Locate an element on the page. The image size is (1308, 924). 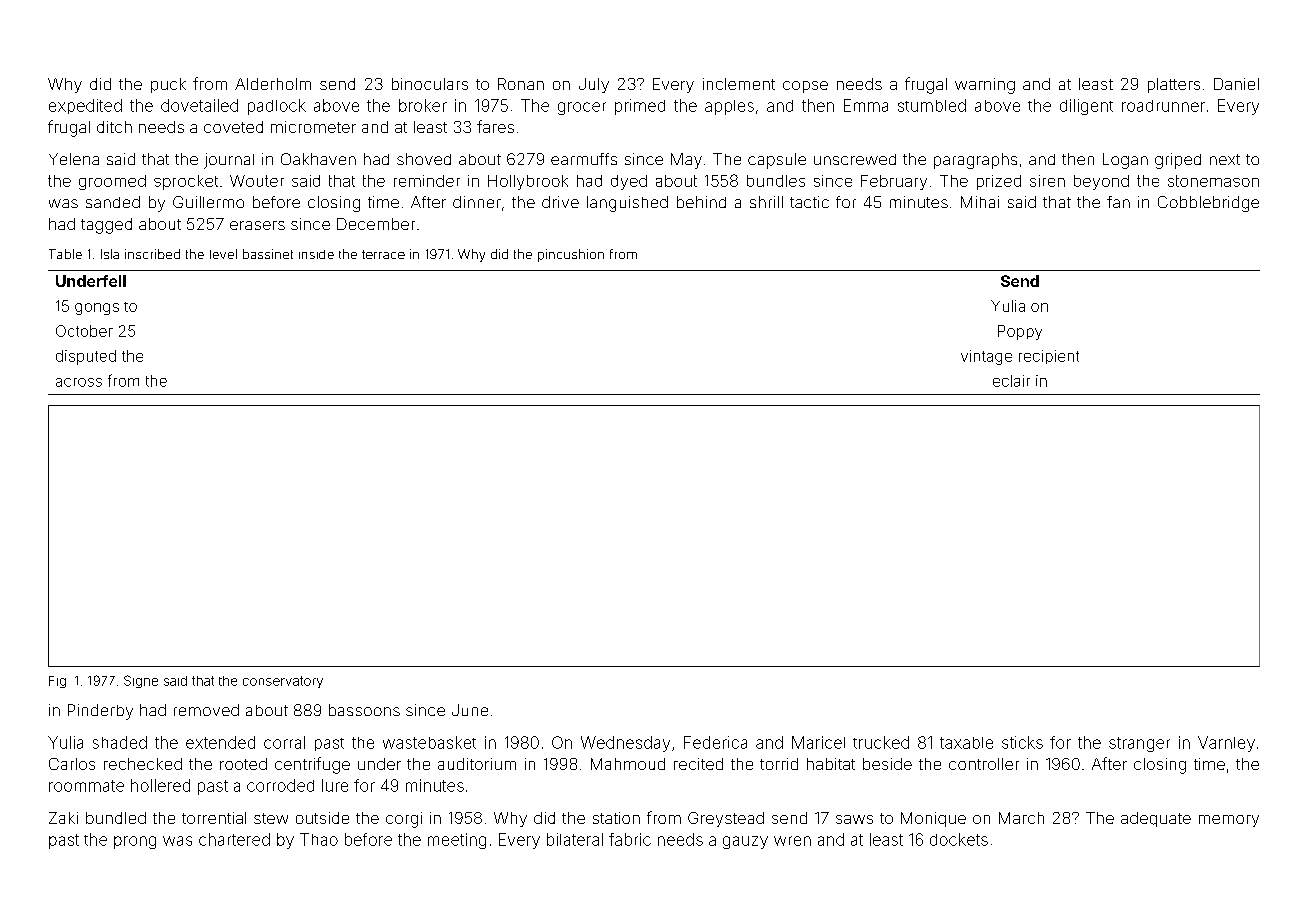
pincushion is located at coordinates (571, 255).
